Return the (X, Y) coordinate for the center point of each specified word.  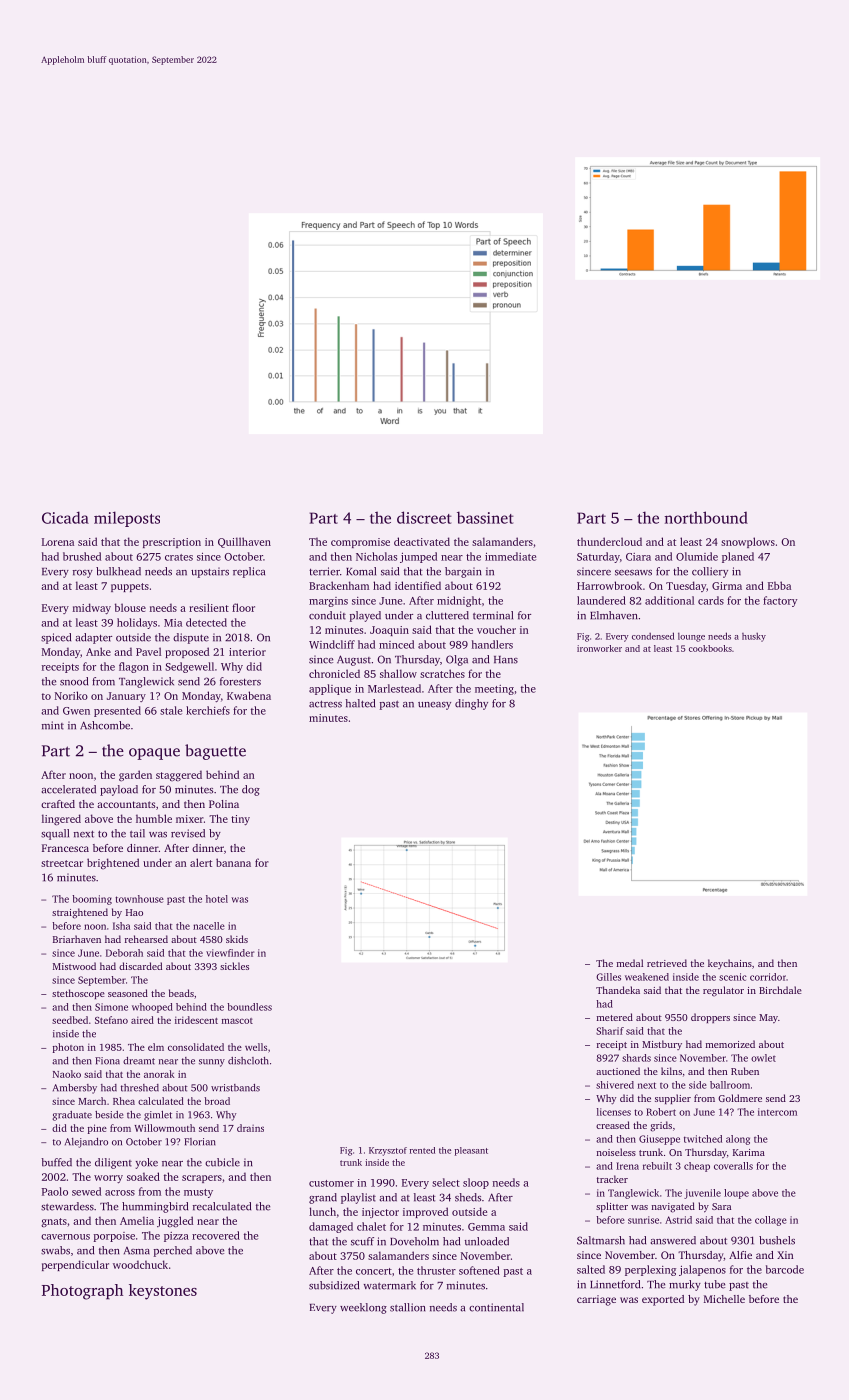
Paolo (55, 1191)
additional (669, 600)
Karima (749, 1152)
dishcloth (248, 1061)
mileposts (127, 519)
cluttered (447, 615)
